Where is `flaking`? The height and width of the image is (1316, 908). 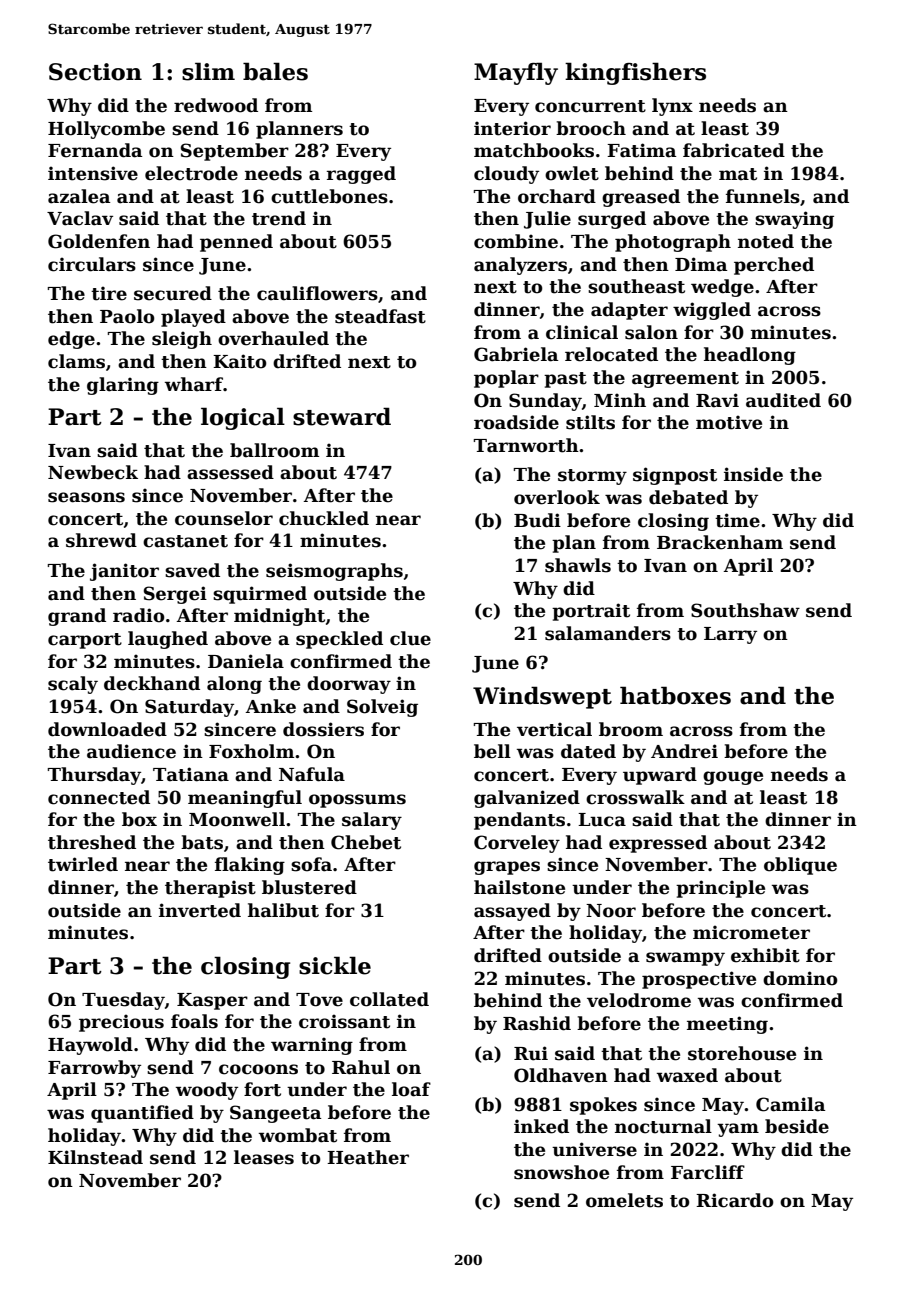
flaking is located at coordinates (250, 866).
